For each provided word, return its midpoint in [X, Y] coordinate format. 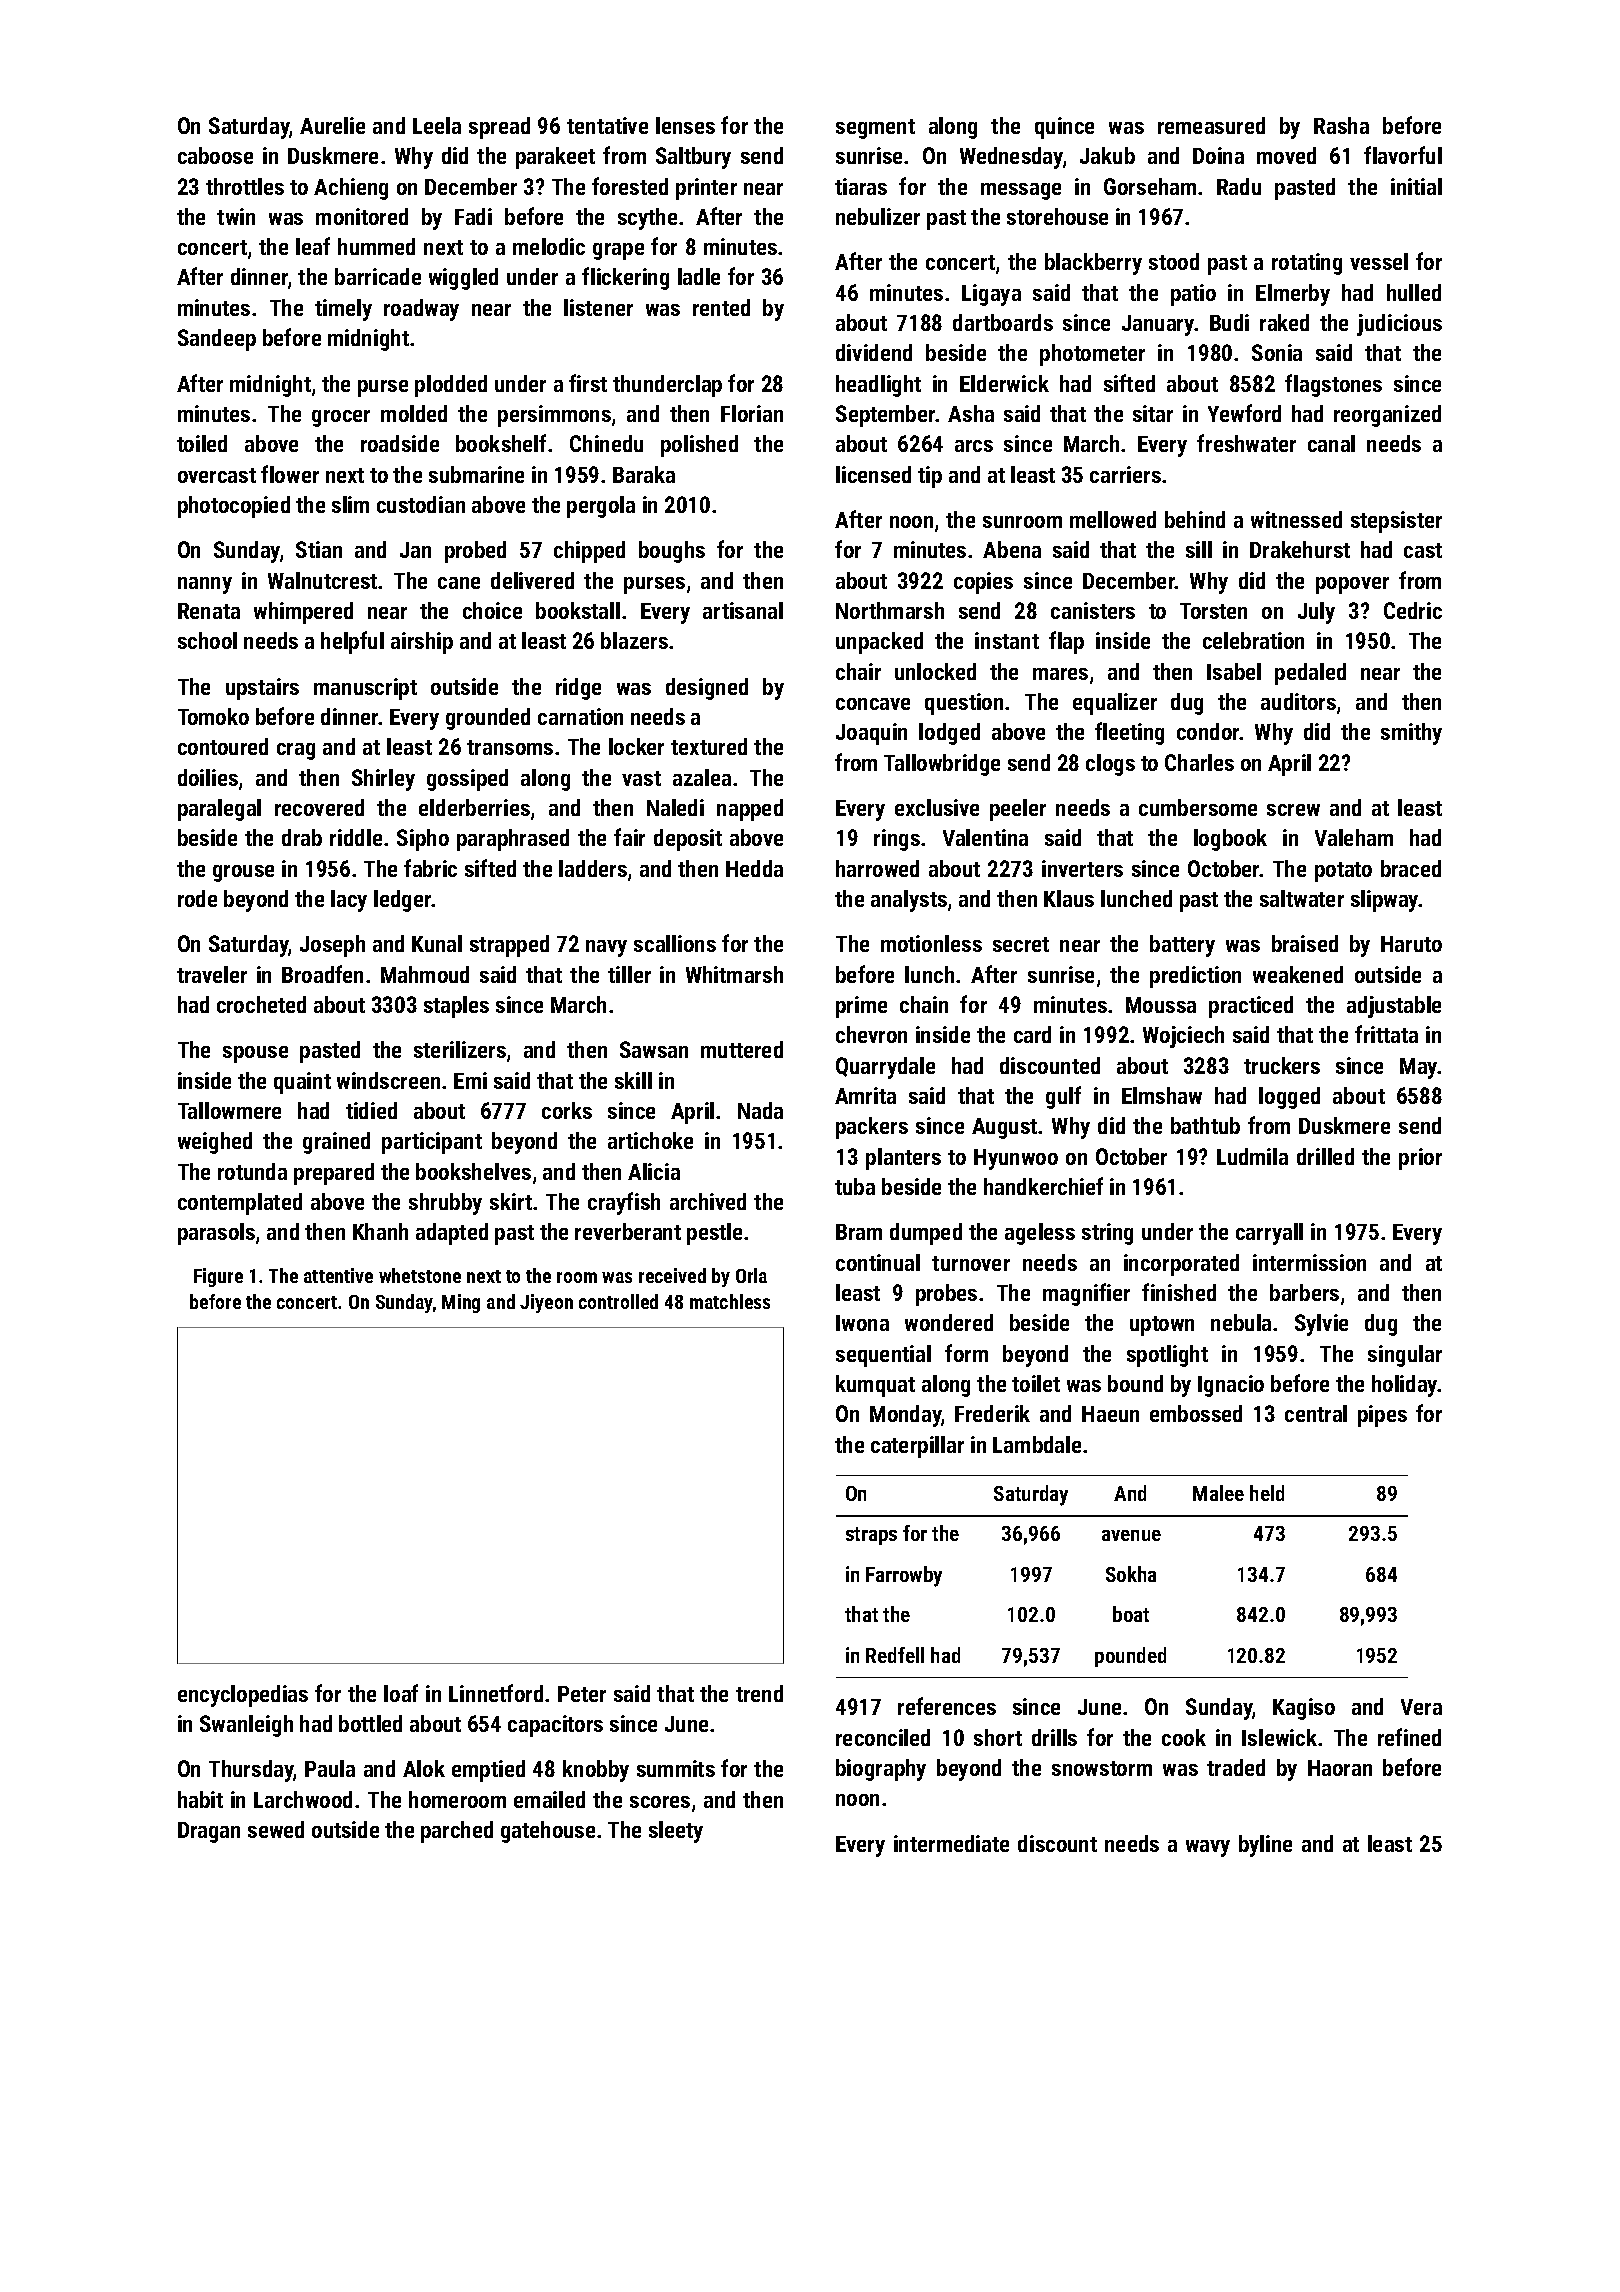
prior [1420, 1159]
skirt [511, 1201]
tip [930, 477]
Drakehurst [1300, 549]
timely [343, 310]
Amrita [865, 1095]
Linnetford [496, 1693]
